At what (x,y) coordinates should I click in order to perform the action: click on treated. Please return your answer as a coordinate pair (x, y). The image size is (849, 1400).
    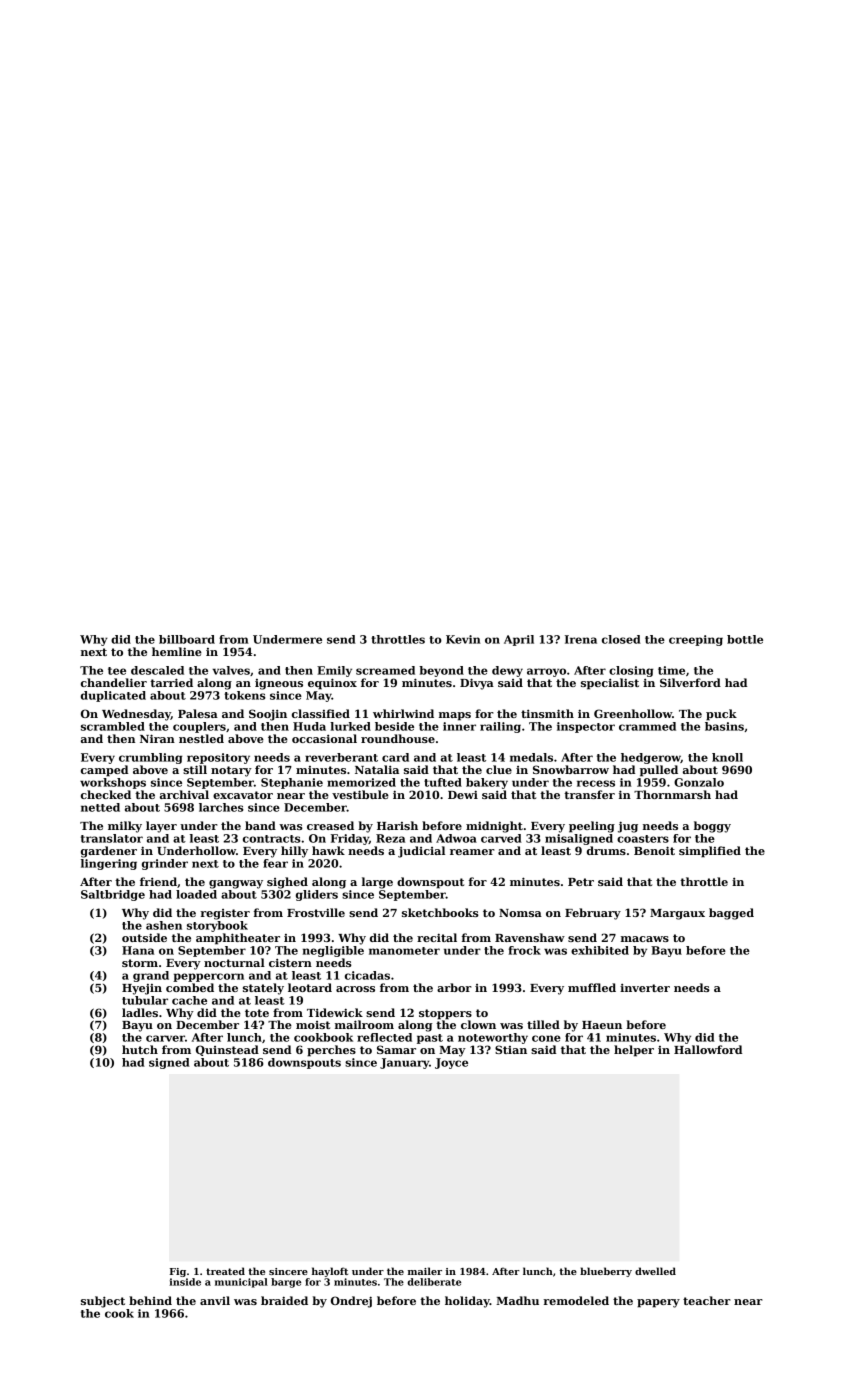
    Looking at the image, I should click on (225, 1271).
